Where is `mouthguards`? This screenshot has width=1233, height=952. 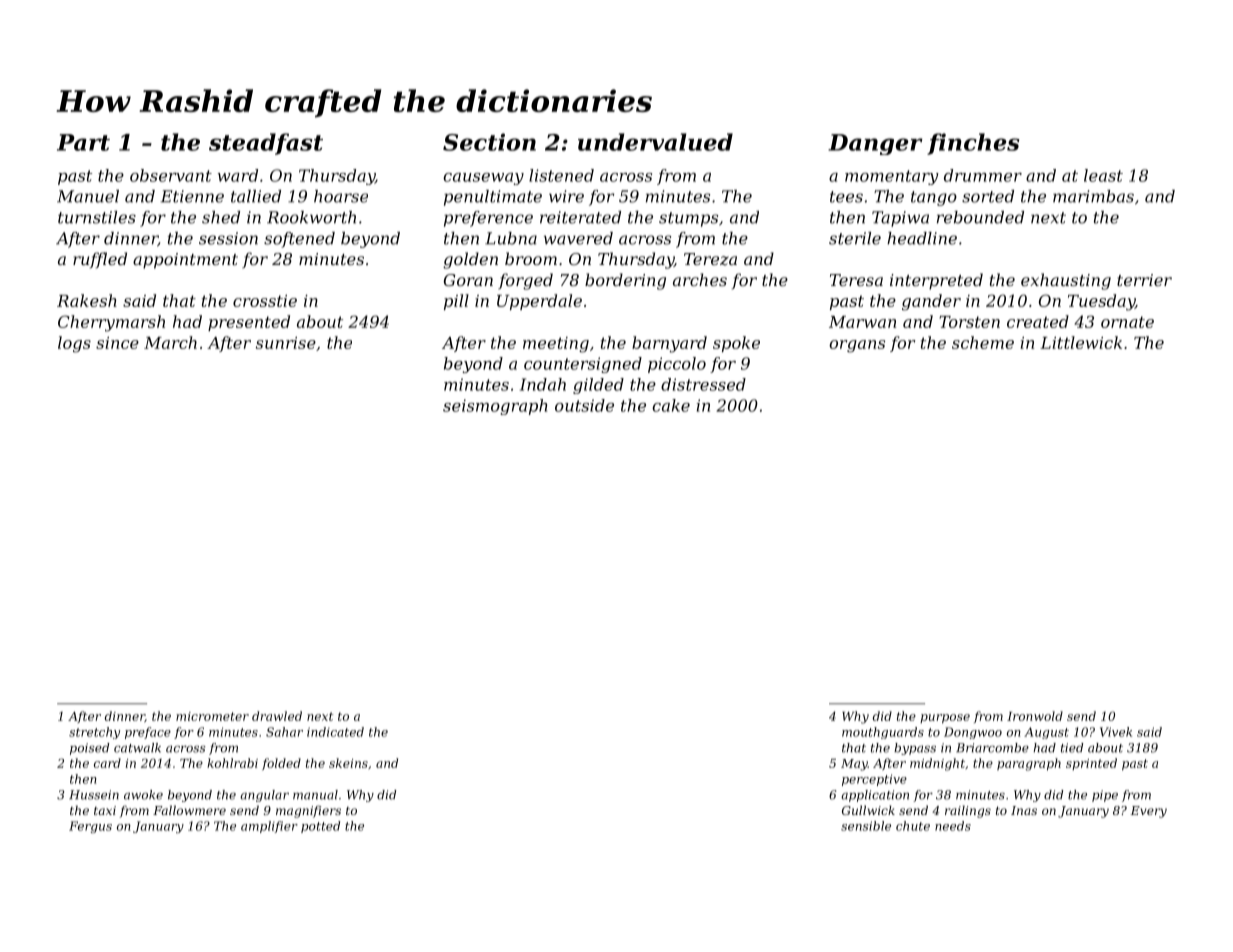 mouthguards is located at coordinates (883, 733).
